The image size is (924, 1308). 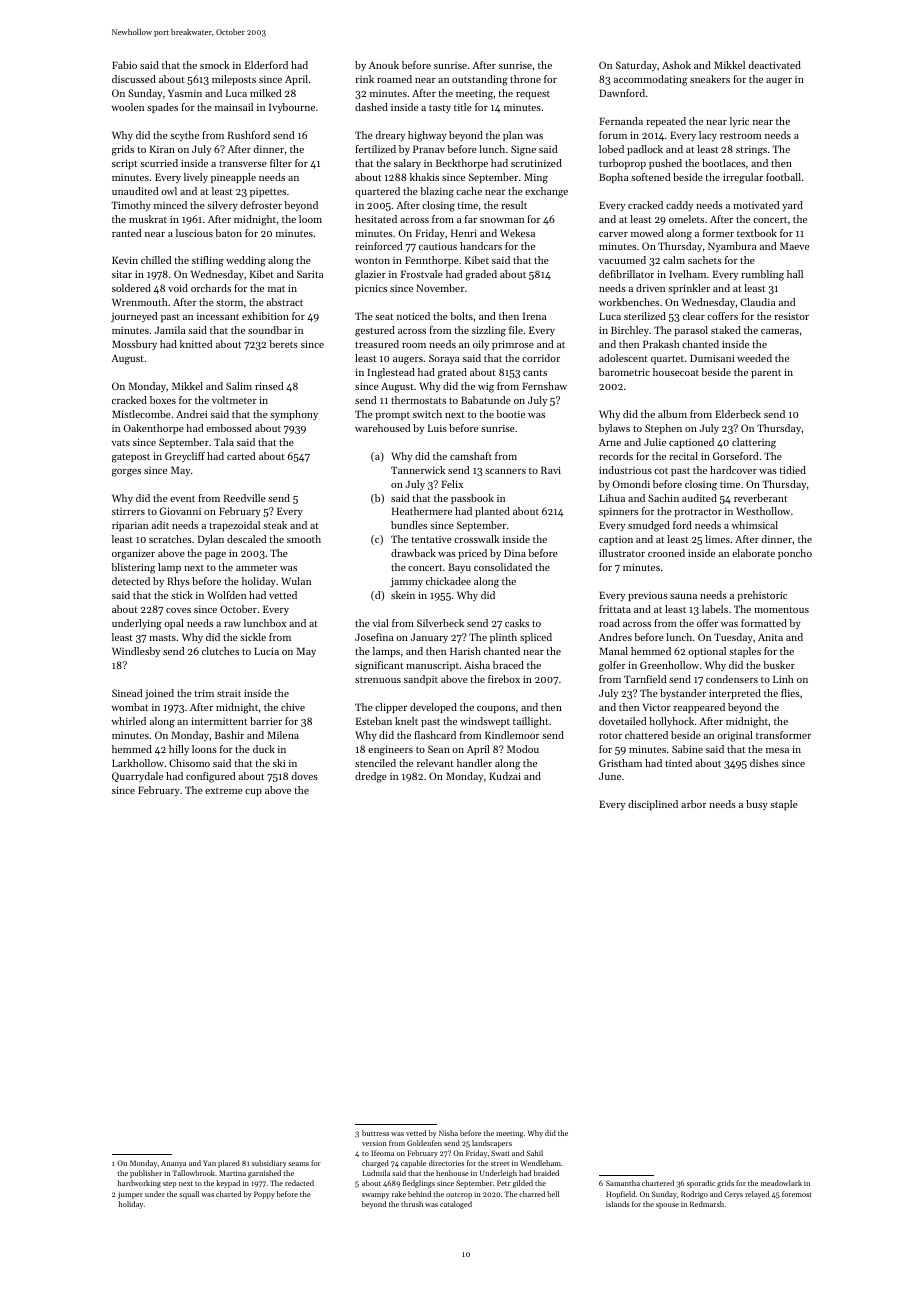 I want to click on Tannerwick, so click(x=418, y=470).
